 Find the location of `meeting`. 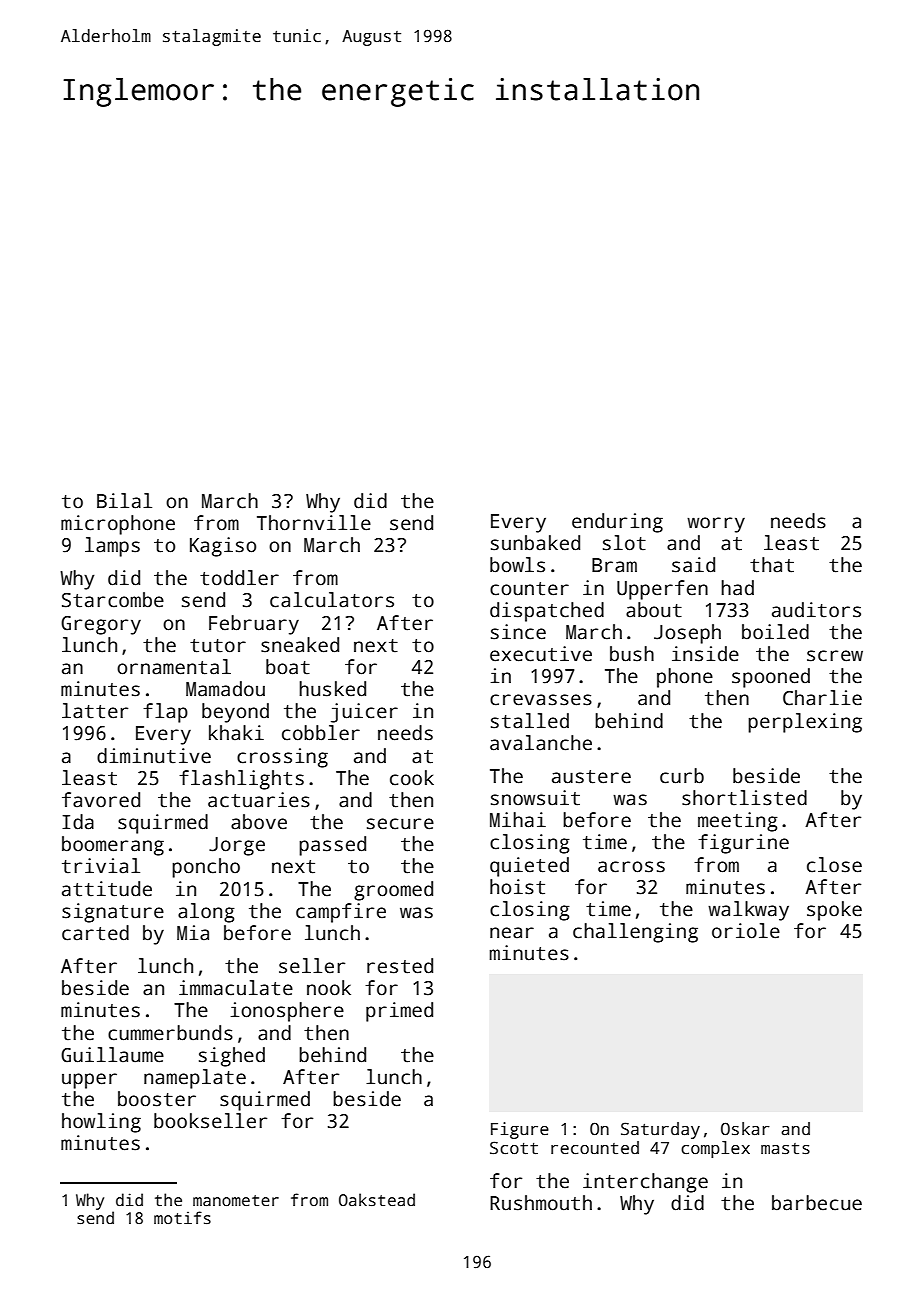

meeting is located at coordinates (738, 822).
